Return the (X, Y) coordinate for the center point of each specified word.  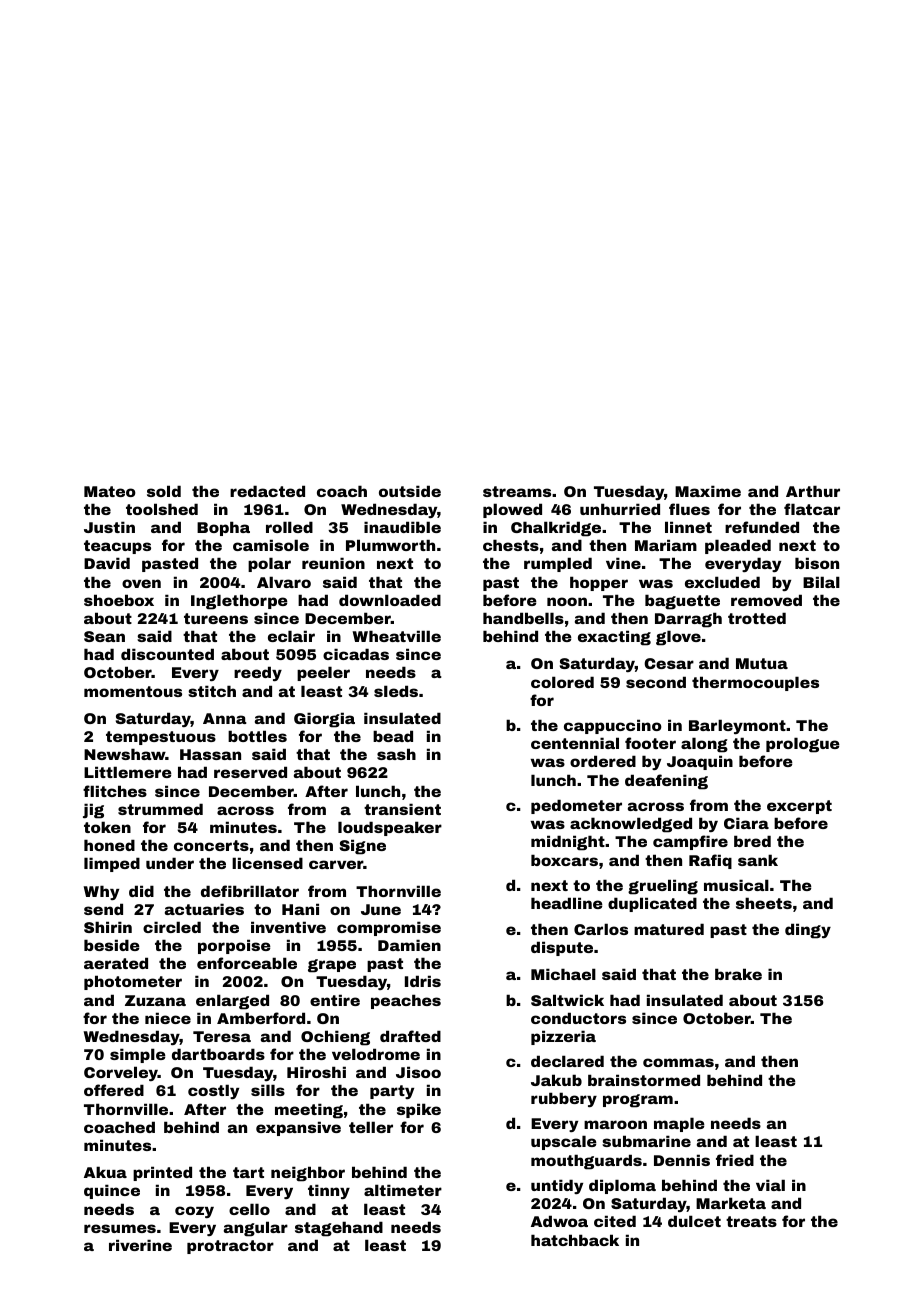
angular (256, 1229)
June (381, 909)
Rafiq (710, 861)
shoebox (119, 600)
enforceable (247, 963)
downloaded (390, 600)
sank (758, 860)
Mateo (110, 491)
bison (817, 563)
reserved (250, 772)
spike (419, 1110)
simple (138, 1055)
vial (770, 1185)
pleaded (738, 546)
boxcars (564, 860)
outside (410, 491)
